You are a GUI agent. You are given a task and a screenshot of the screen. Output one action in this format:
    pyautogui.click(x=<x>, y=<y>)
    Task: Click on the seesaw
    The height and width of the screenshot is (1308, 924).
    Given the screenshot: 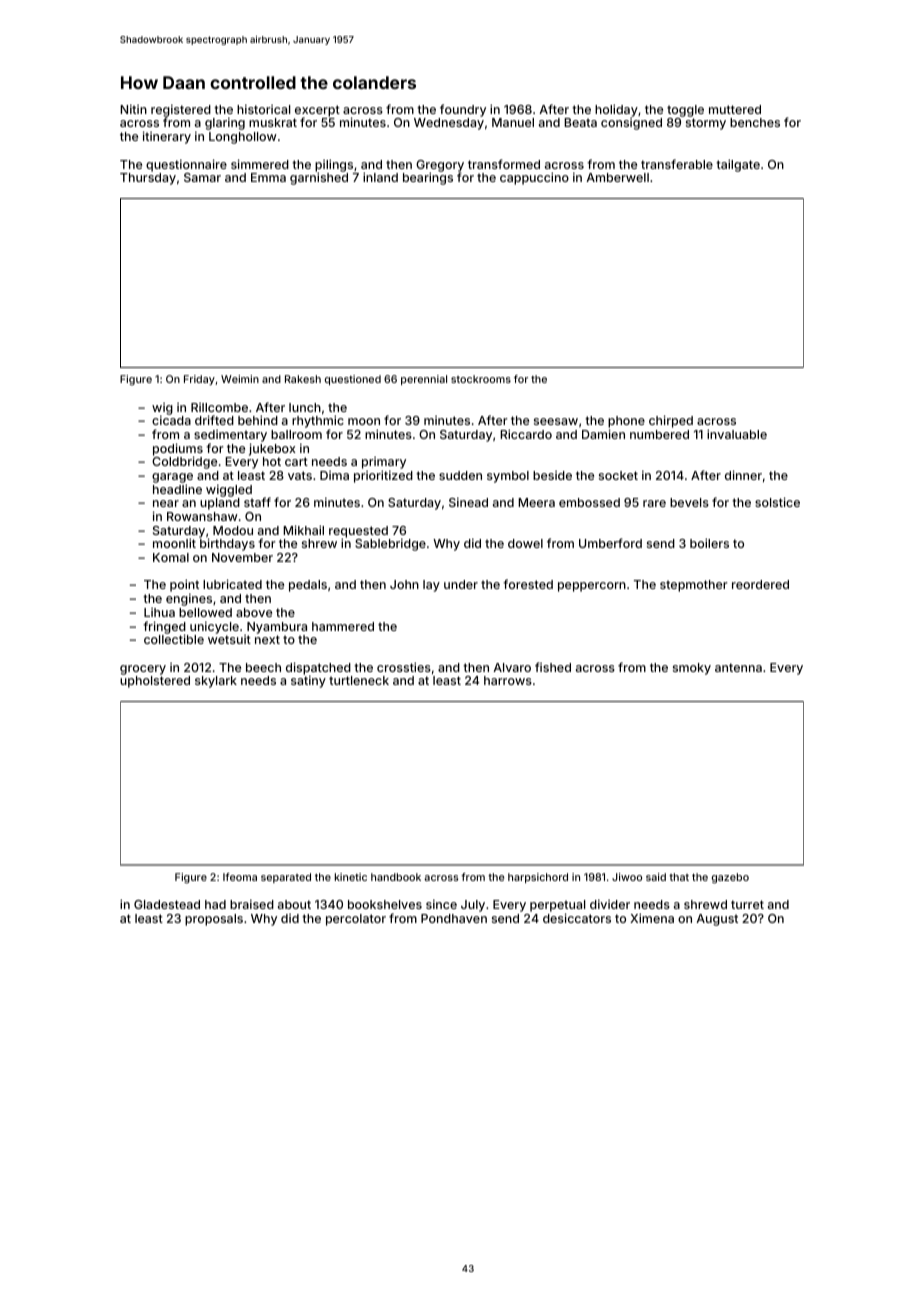 What is the action you would take?
    pyautogui.click(x=556, y=421)
